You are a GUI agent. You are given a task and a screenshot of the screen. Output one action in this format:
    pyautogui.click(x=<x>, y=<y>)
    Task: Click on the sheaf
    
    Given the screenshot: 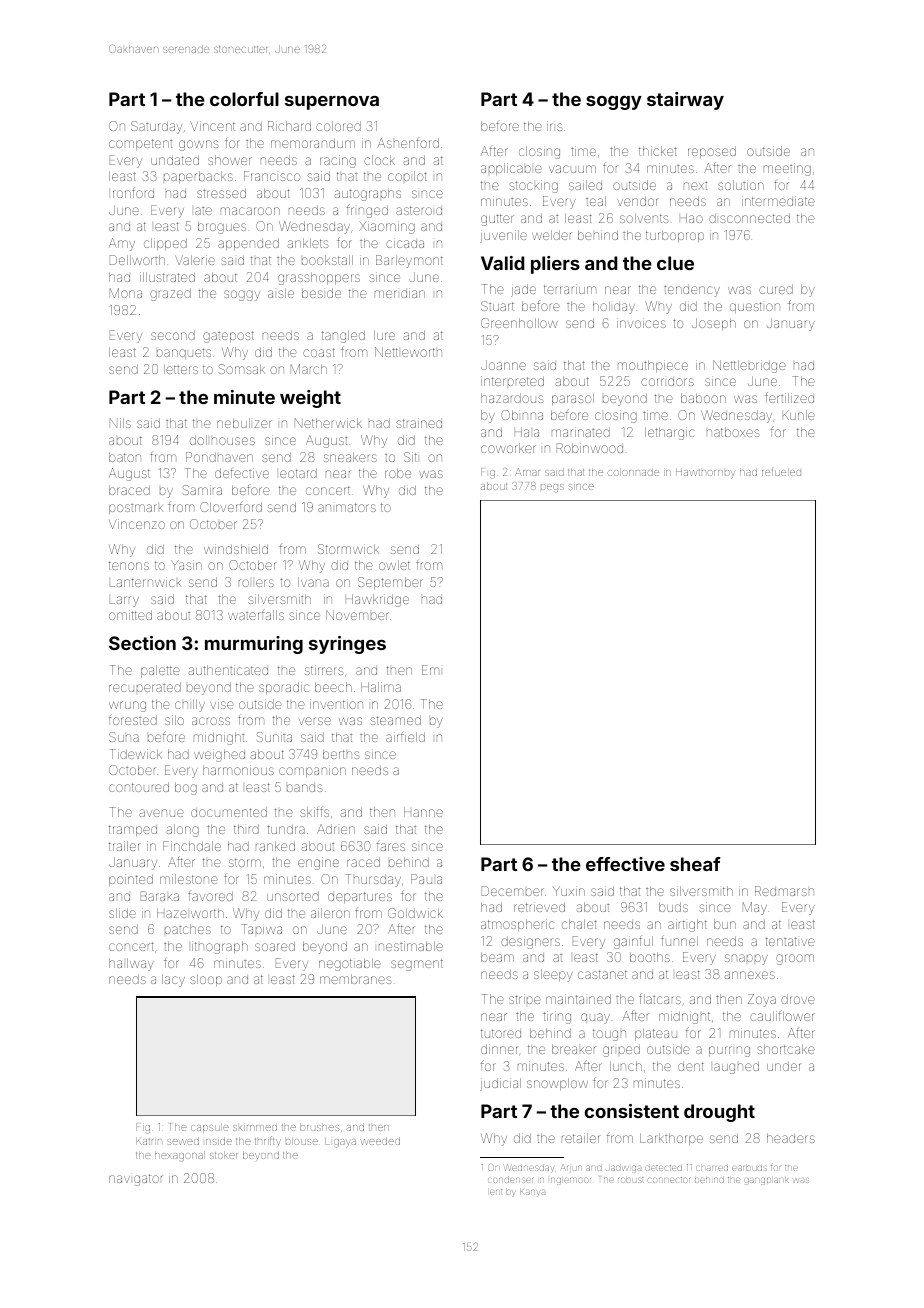 What is the action you would take?
    pyautogui.click(x=695, y=864)
